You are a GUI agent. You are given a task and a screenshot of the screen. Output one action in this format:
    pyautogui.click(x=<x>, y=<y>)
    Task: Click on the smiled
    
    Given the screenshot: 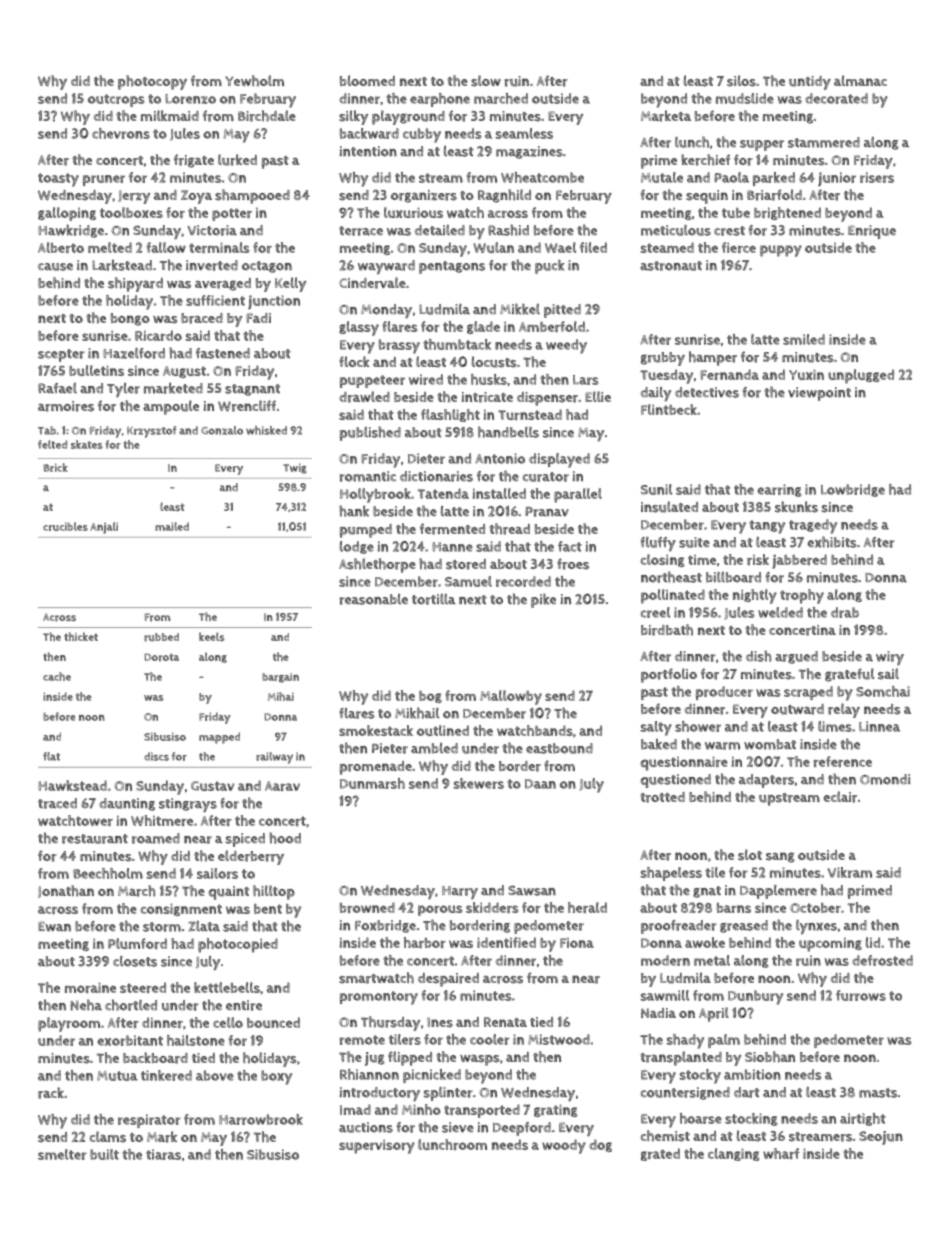 What is the action you would take?
    pyautogui.click(x=804, y=339)
